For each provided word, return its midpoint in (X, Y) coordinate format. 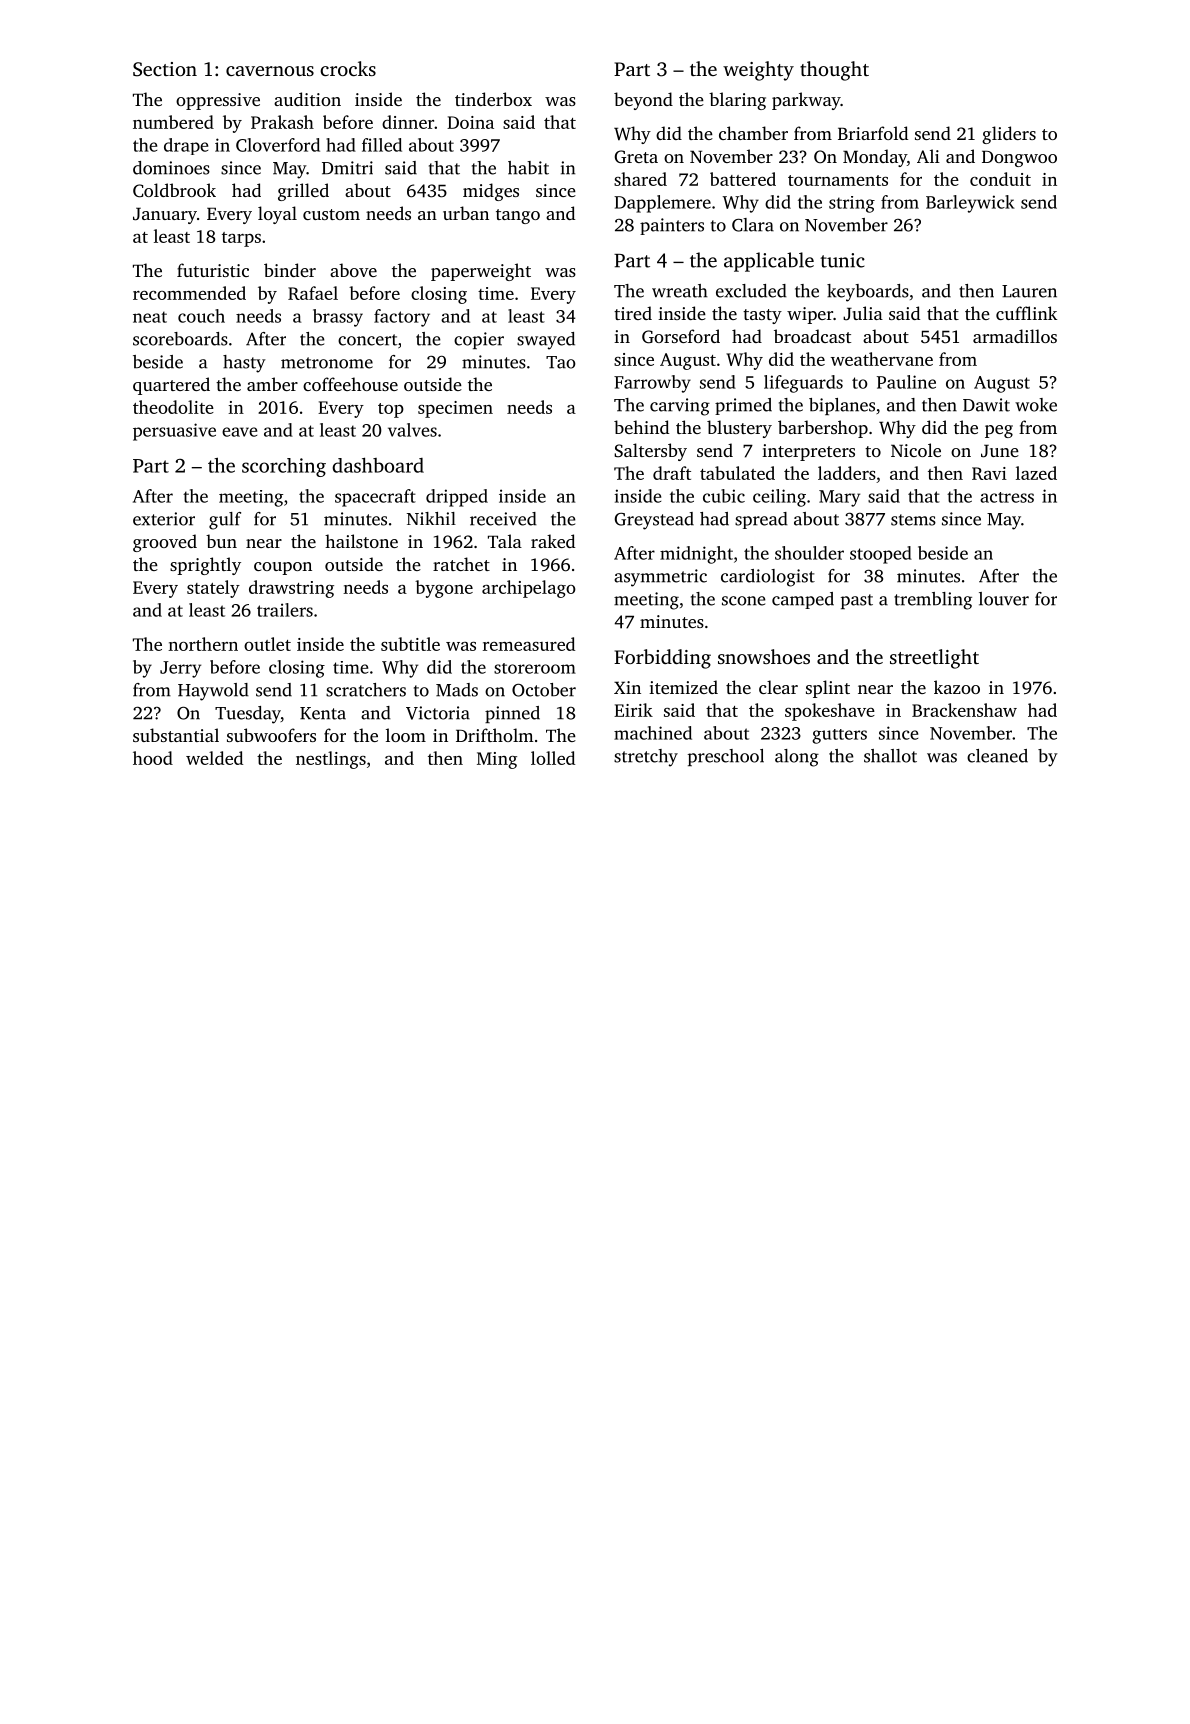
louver (1004, 599)
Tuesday (248, 715)
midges (491, 192)
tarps (241, 239)
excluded (751, 291)
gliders (1009, 135)
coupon (283, 568)
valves (412, 430)
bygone (444, 589)
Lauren (1029, 291)
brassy (338, 318)
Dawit (986, 405)
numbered (173, 122)
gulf (225, 521)
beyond (643, 101)
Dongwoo (1019, 158)
